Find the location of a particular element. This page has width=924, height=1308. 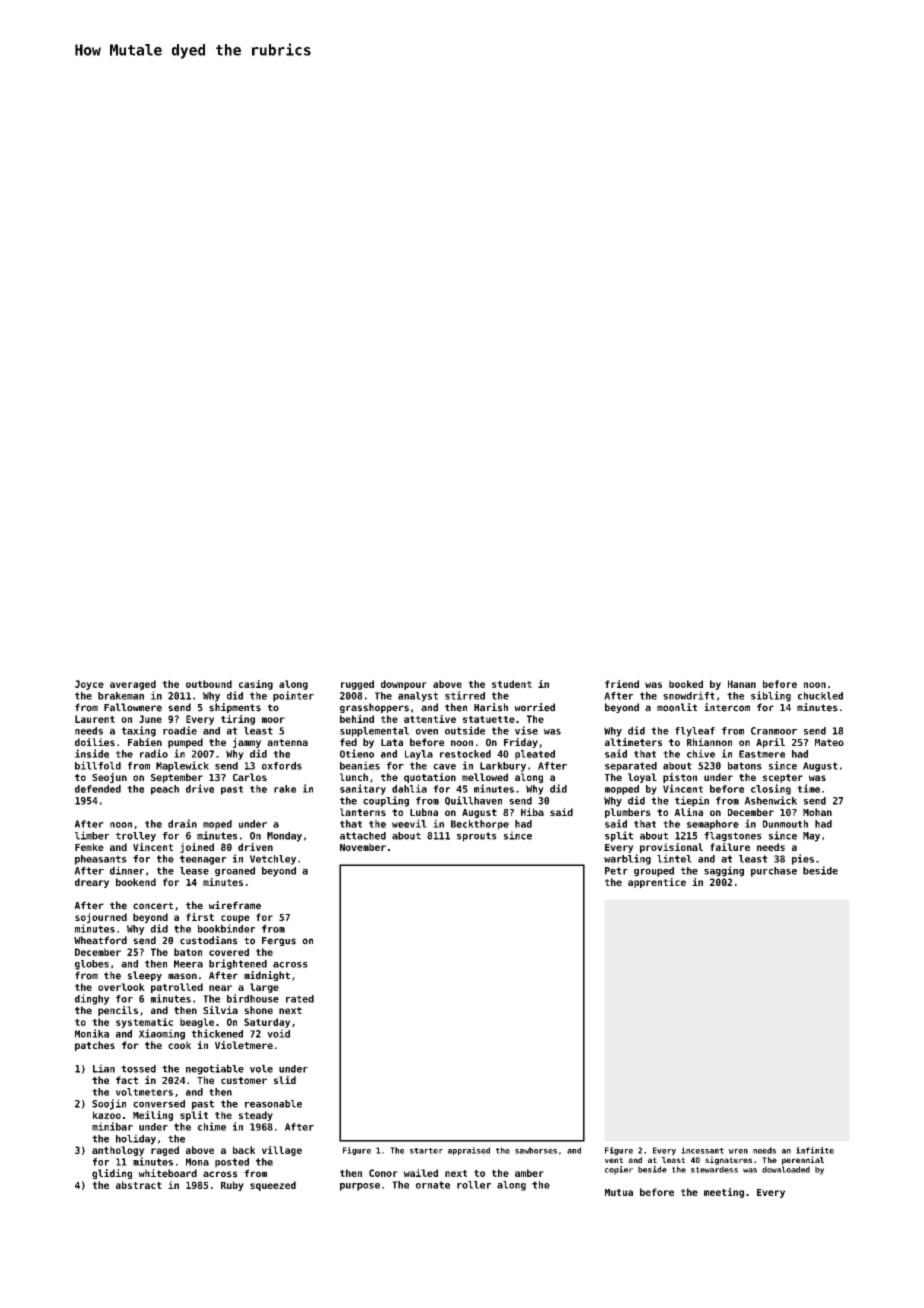

roller is located at coordinates (474, 1185).
